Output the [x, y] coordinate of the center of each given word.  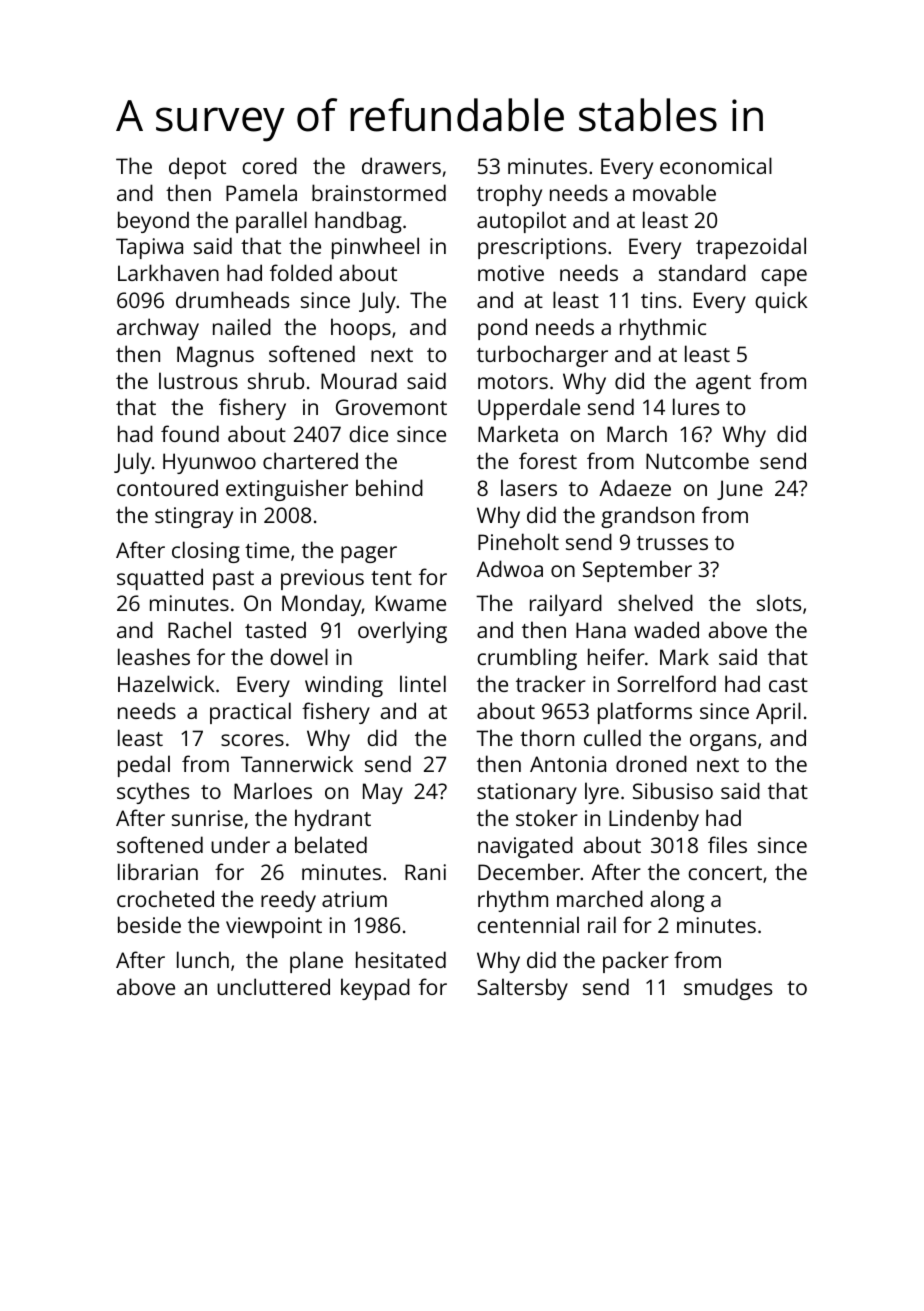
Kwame [411, 603]
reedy [288, 901]
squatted [160, 579]
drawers [401, 165]
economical [716, 165]
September [637, 571]
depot [197, 168]
